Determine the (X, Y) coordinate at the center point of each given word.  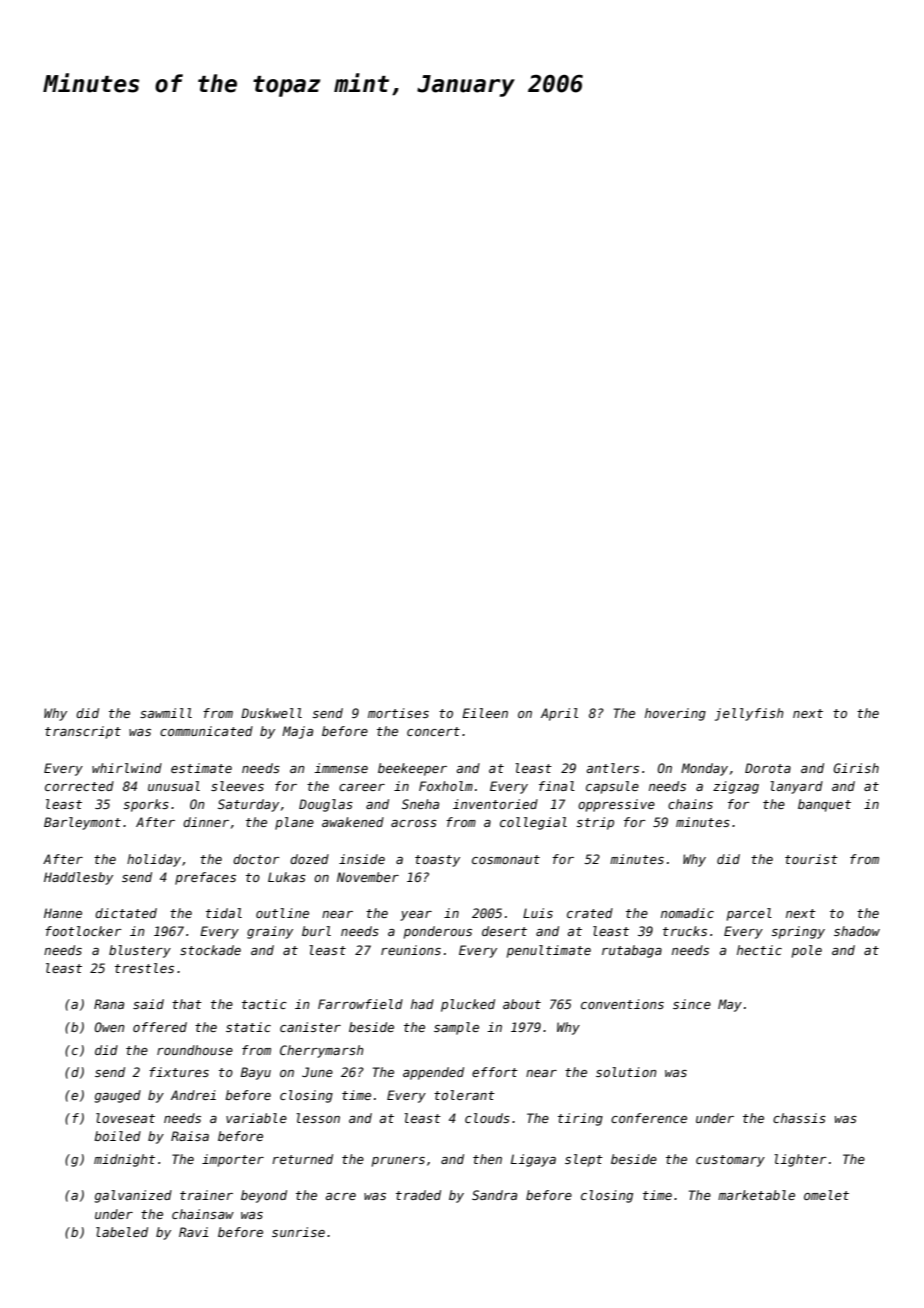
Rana (109, 1004)
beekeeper (412, 769)
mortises (398, 713)
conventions (622, 1004)
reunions (411, 950)
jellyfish (749, 714)
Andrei (193, 1095)
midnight (124, 1160)
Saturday (248, 805)
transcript (83, 732)
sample (456, 1028)
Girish (856, 768)
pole (807, 951)
